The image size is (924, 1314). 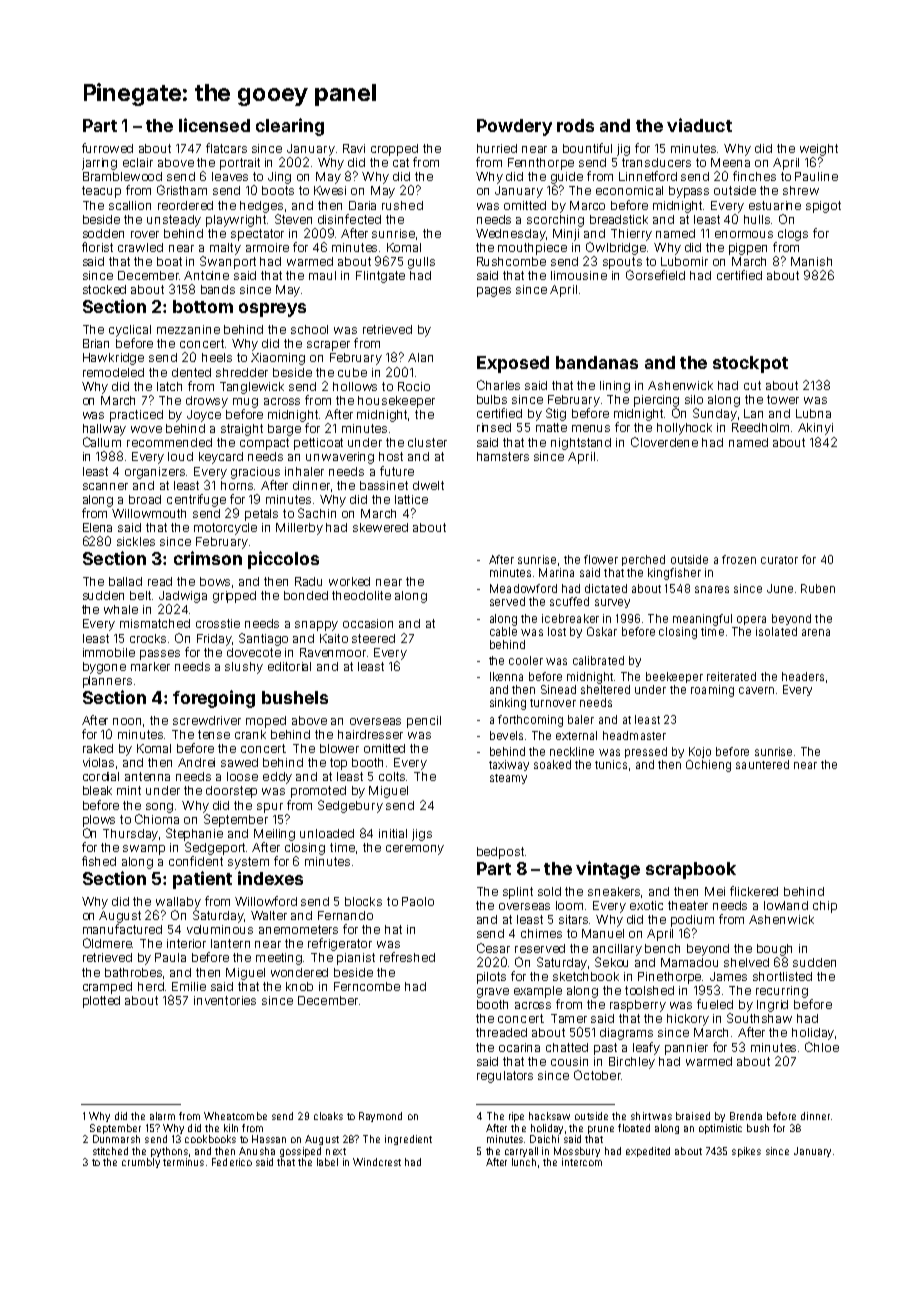 What do you see at coordinates (754, 891) in the page?
I see `flickered` at bounding box center [754, 891].
